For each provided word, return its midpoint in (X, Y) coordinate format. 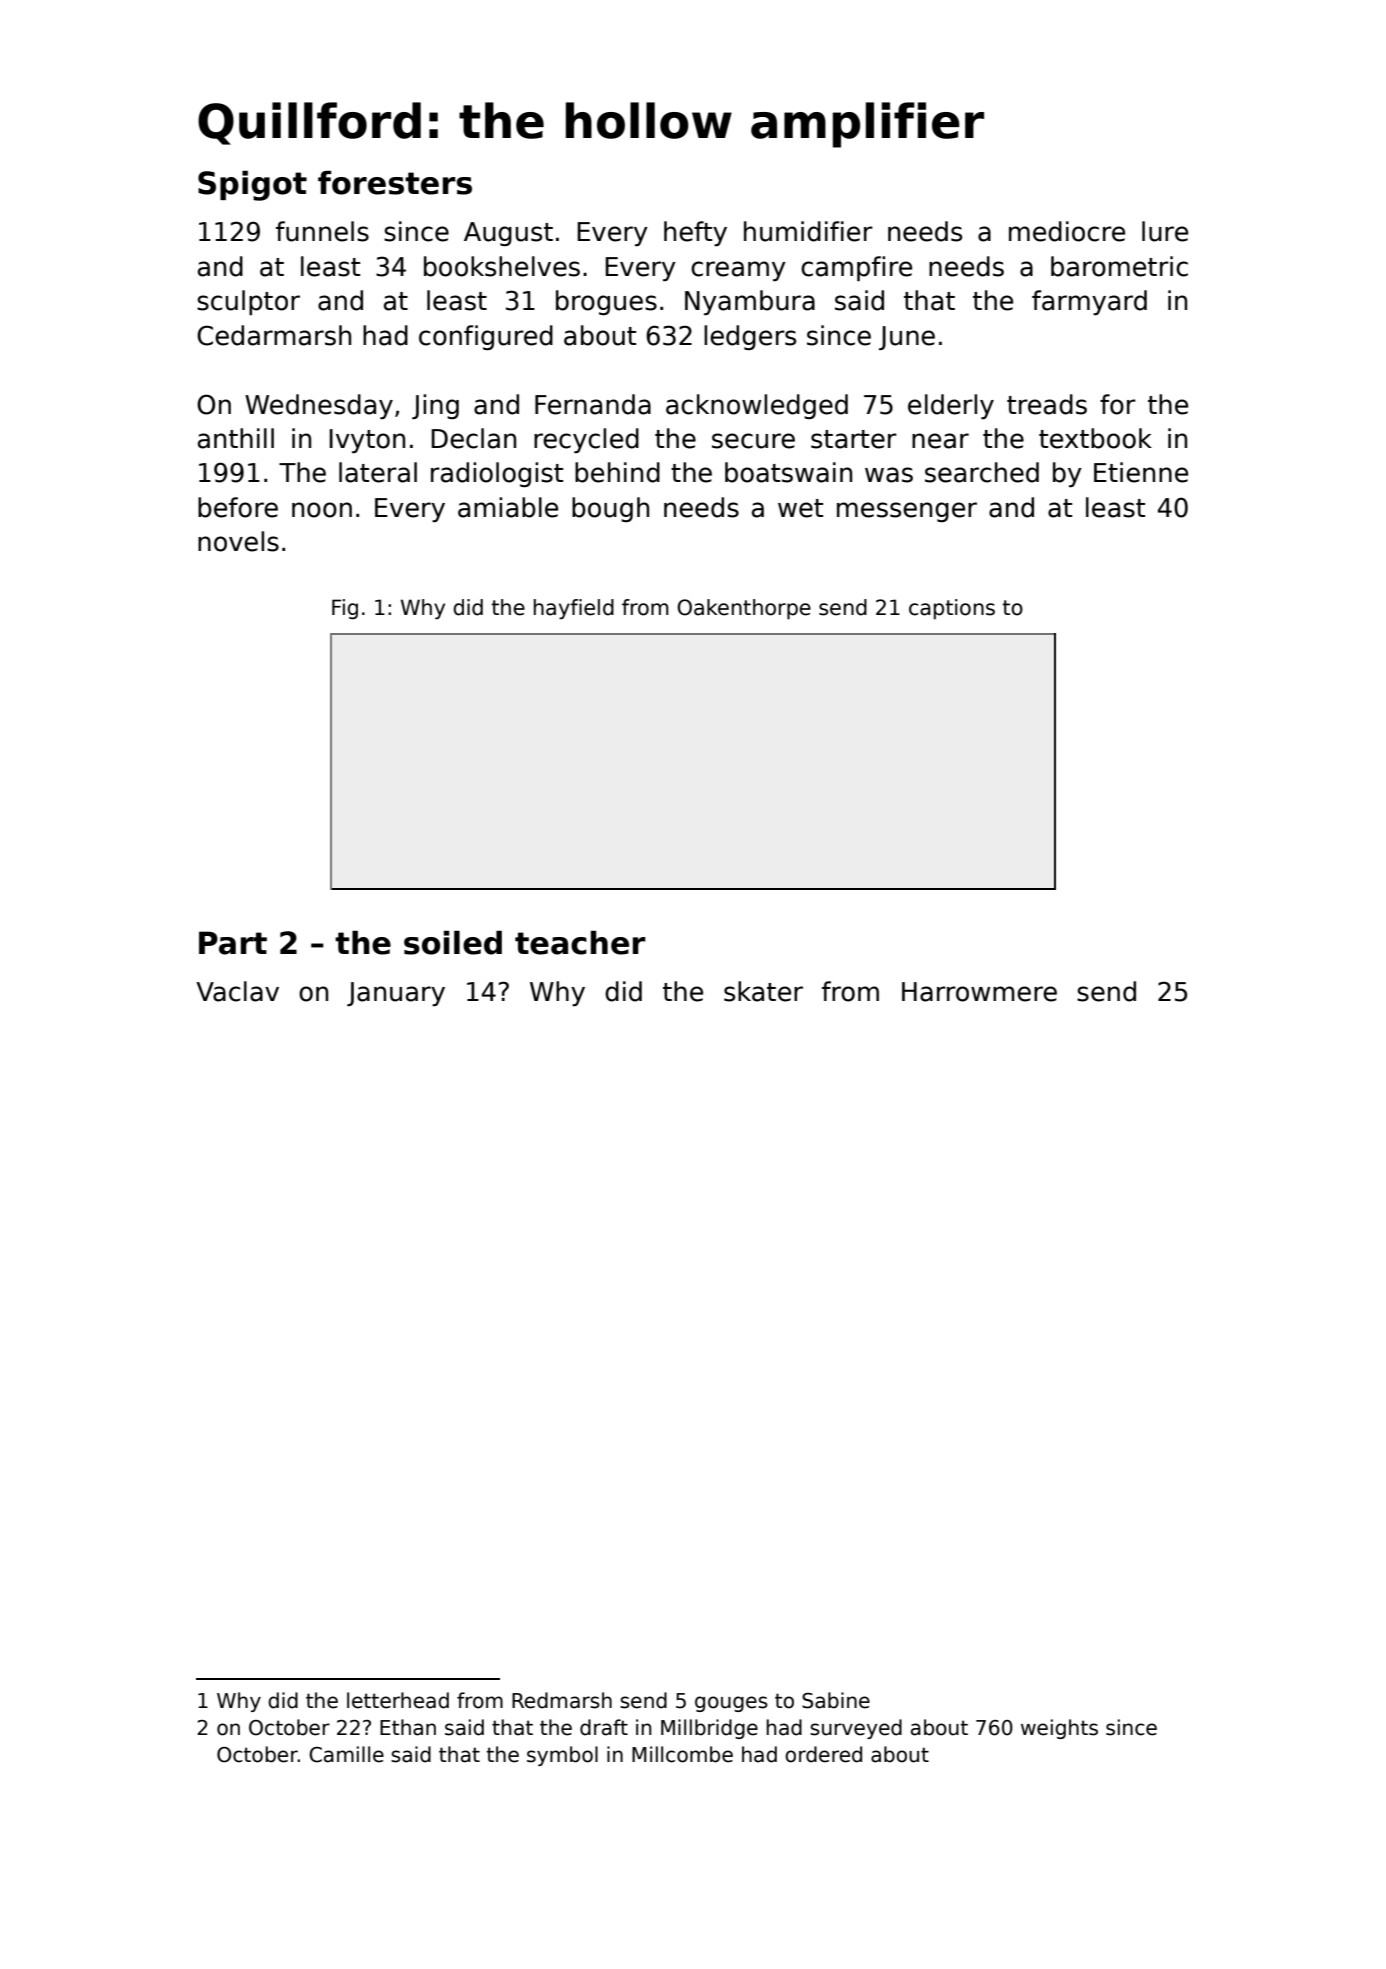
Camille (346, 1754)
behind (617, 472)
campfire (856, 268)
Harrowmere (979, 992)
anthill (236, 438)
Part (233, 943)
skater (763, 991)
